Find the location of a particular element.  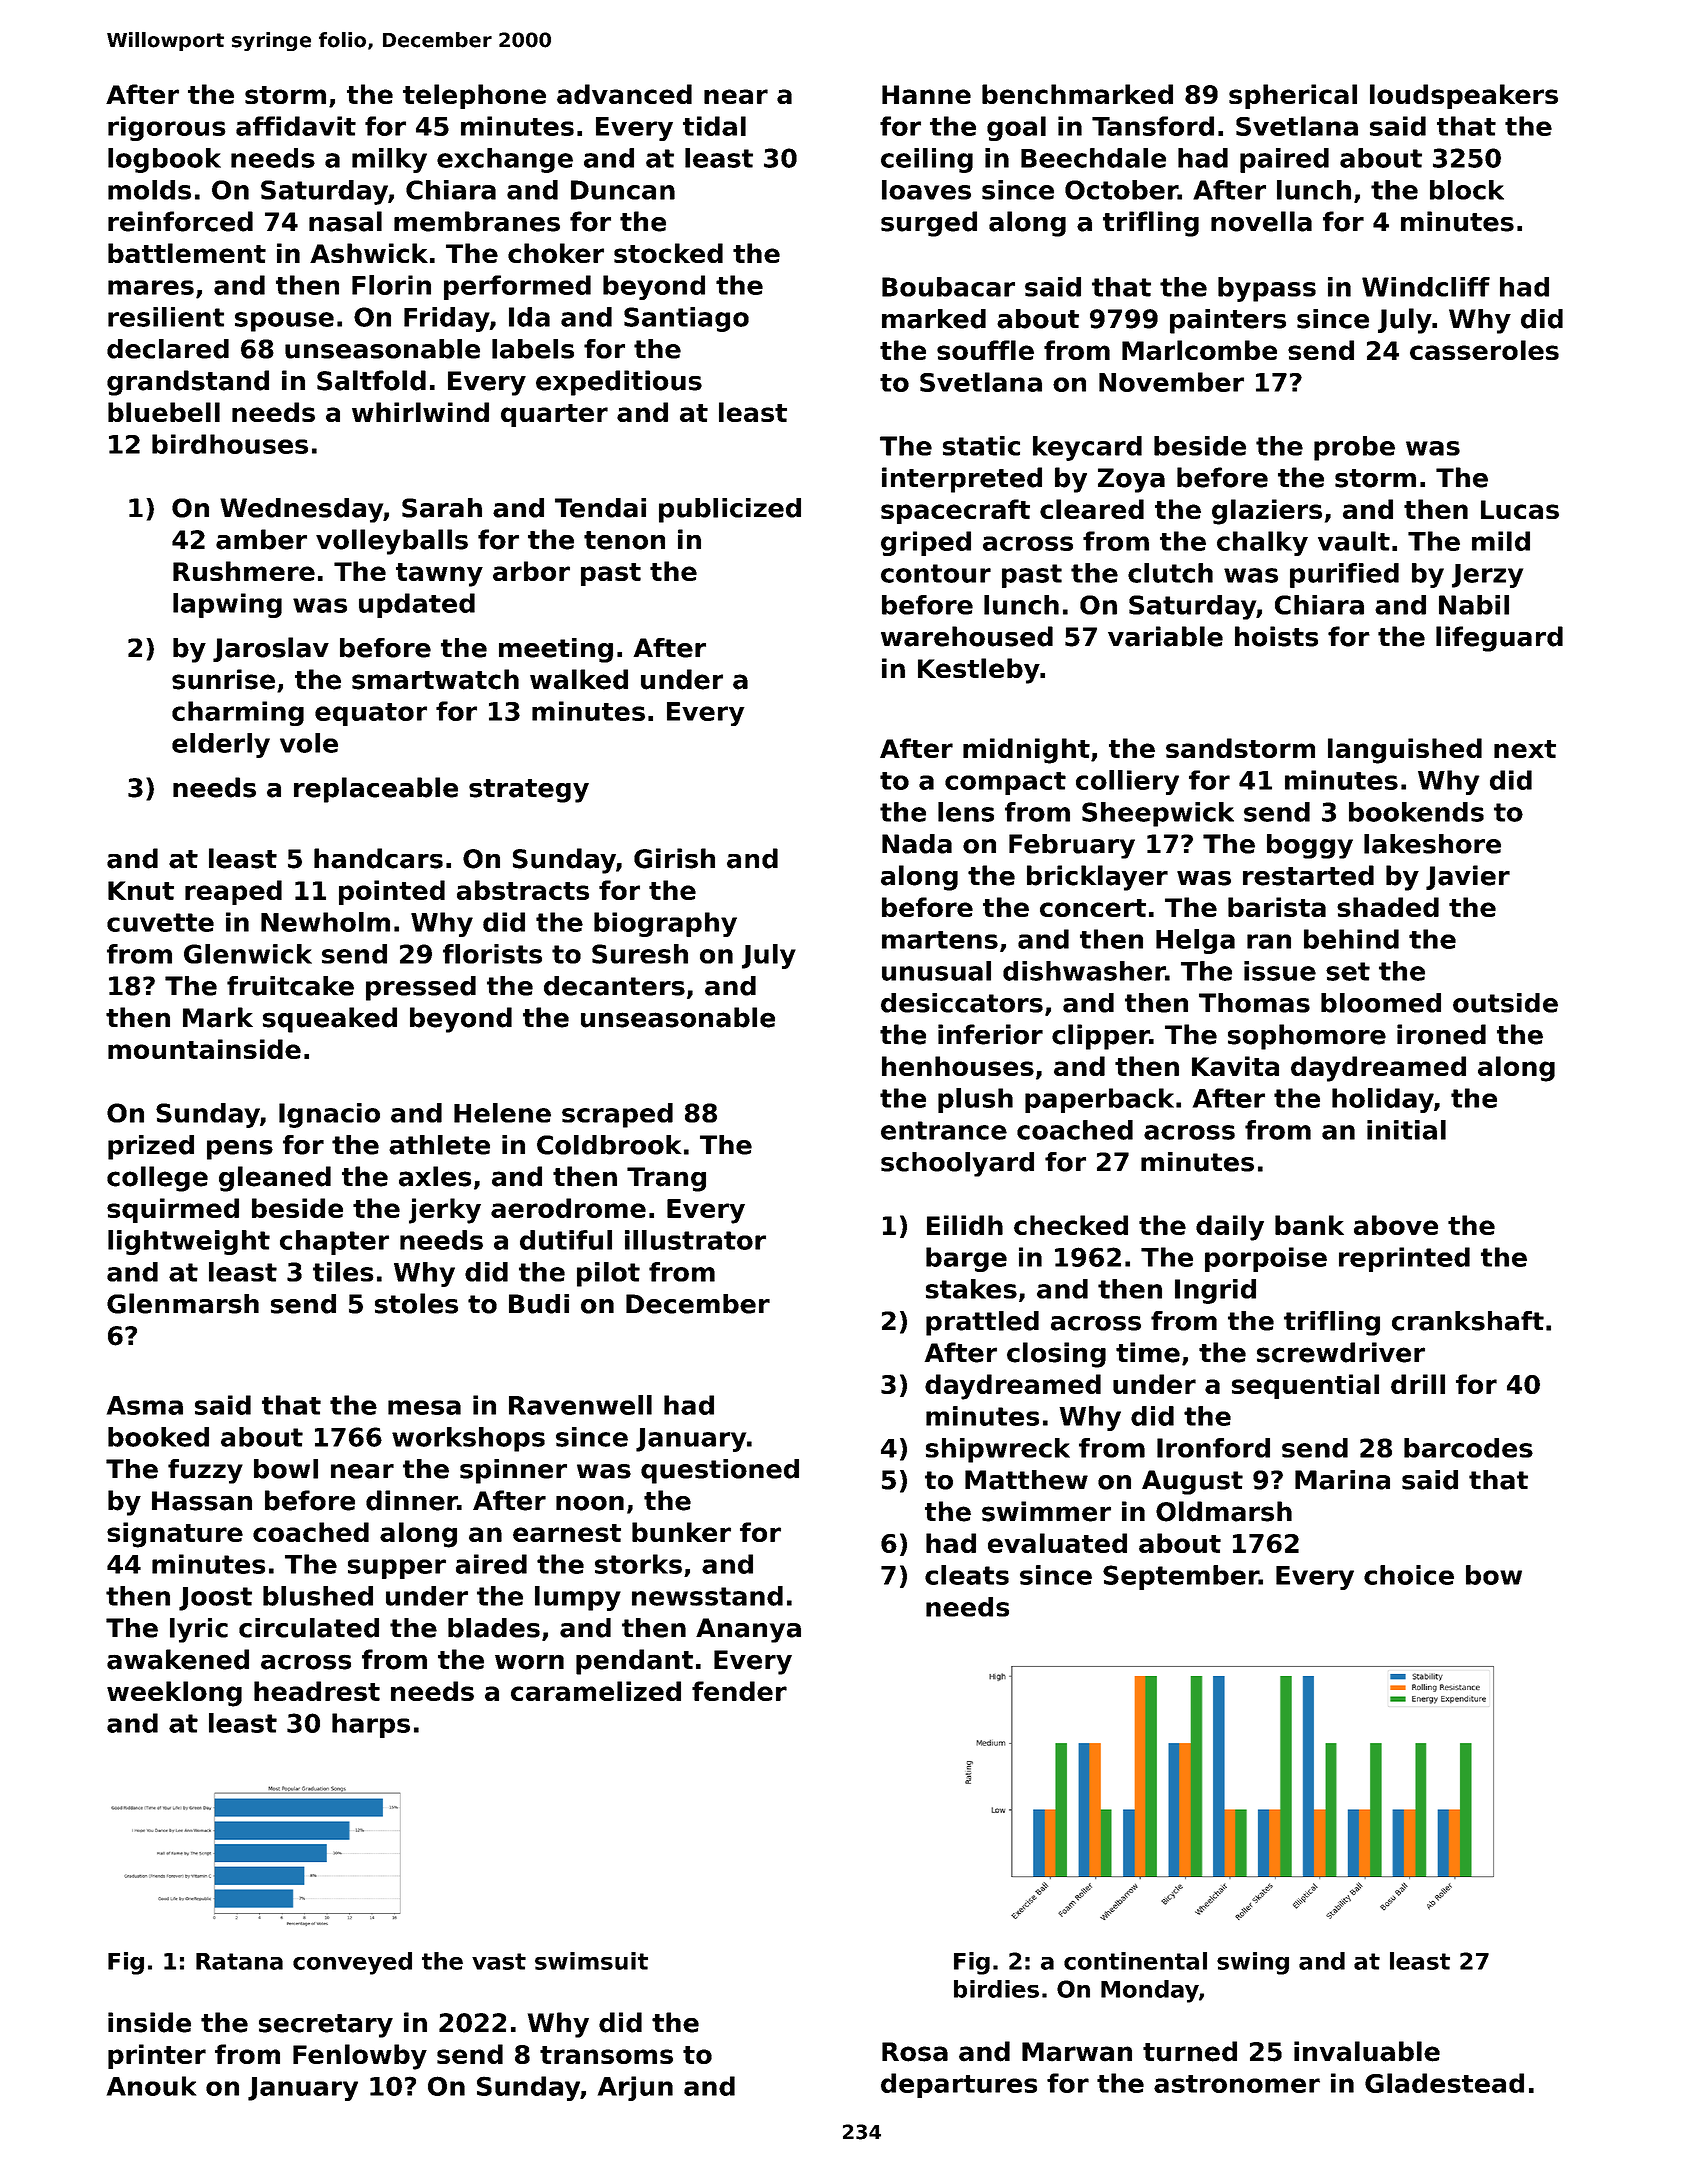

weeklong is located at coordinates (174, 1694).
